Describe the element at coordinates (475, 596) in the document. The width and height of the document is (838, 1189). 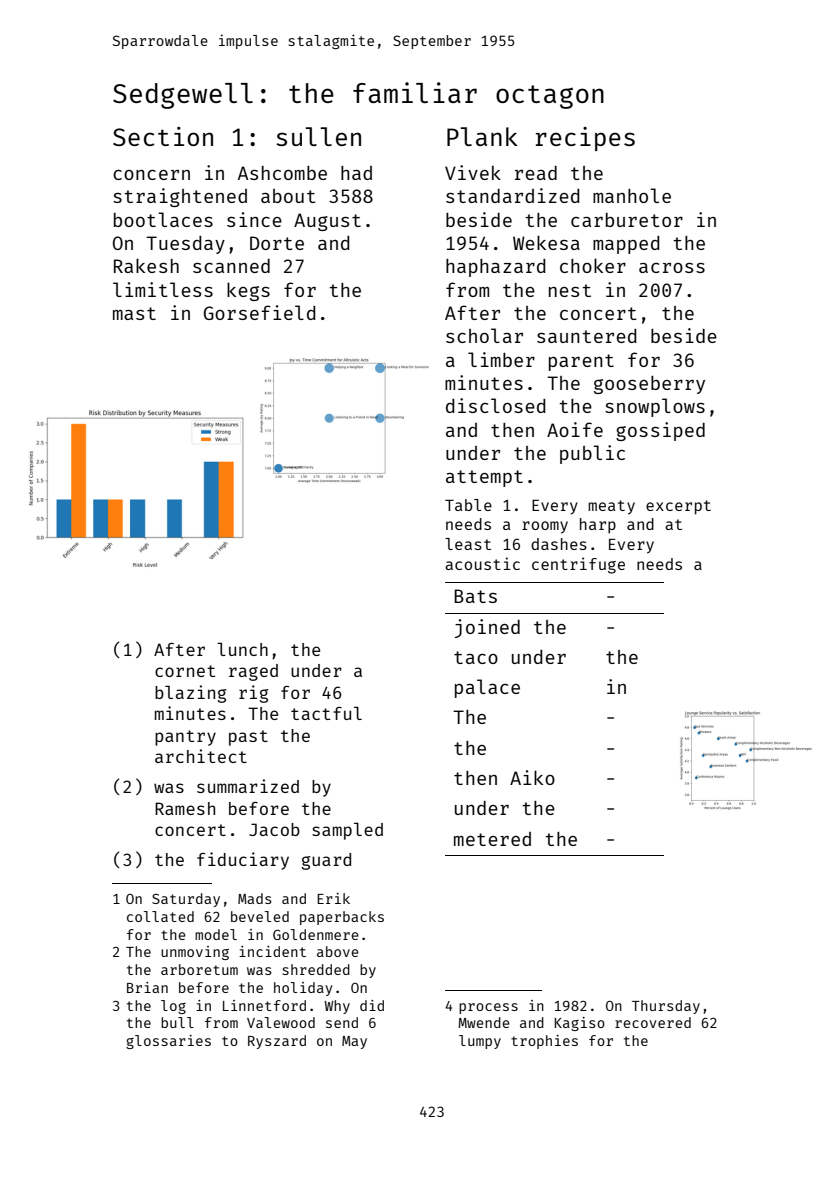
I see `Bats` at that location.
